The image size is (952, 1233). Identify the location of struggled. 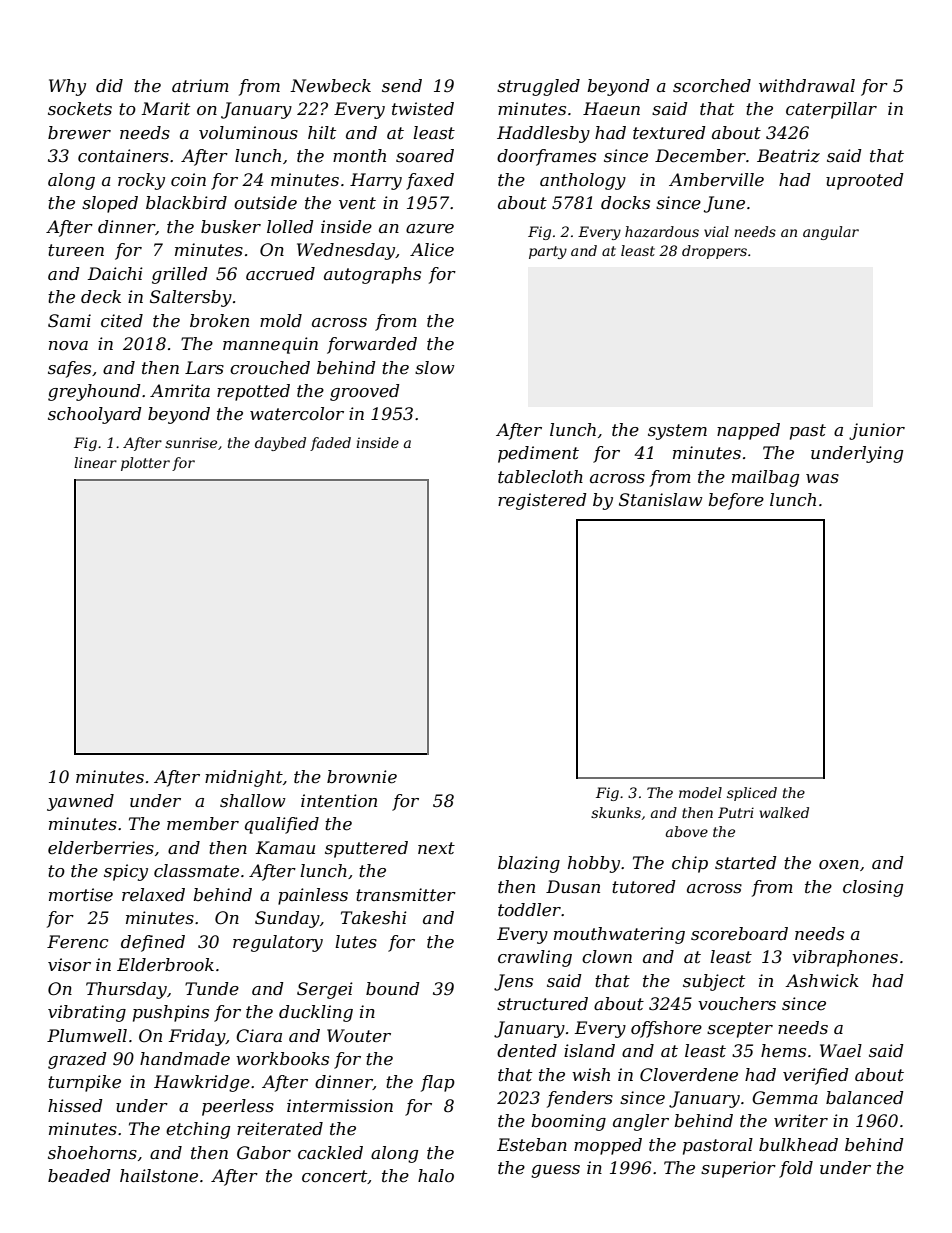
(538, 87).
